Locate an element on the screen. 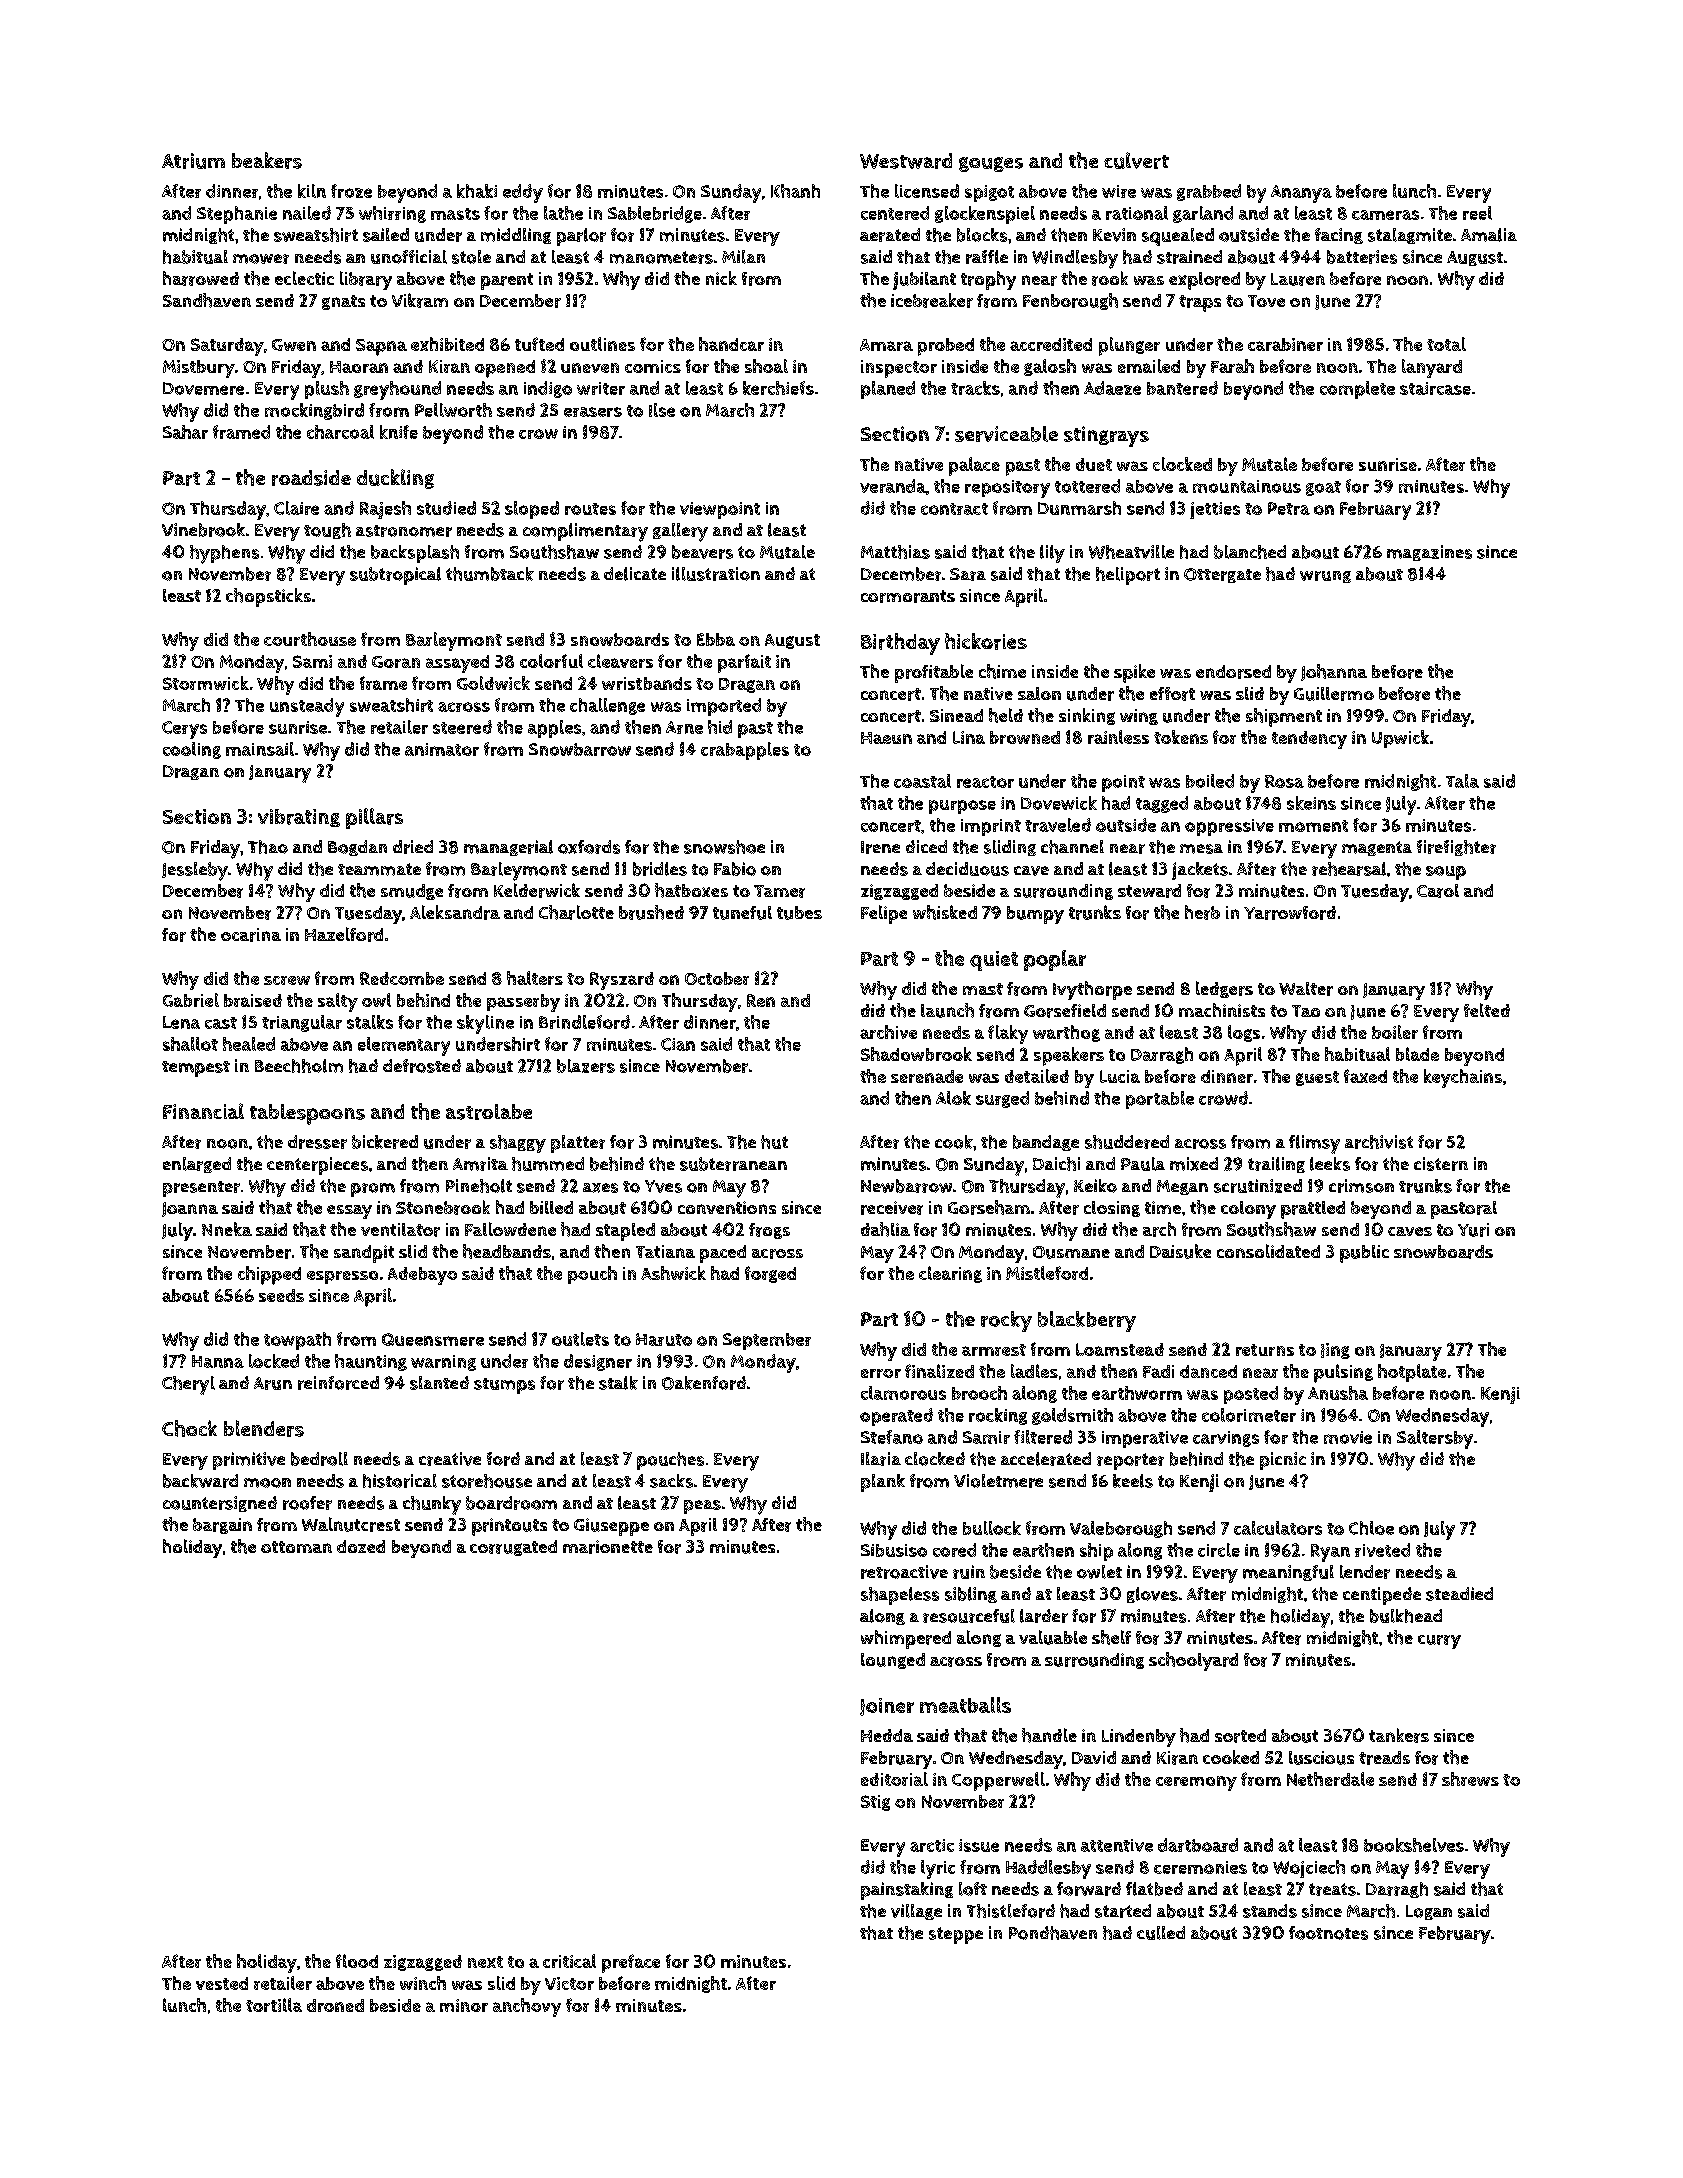 The image size is (1683, 2178). pillars is located at coordinates (374, 818).
